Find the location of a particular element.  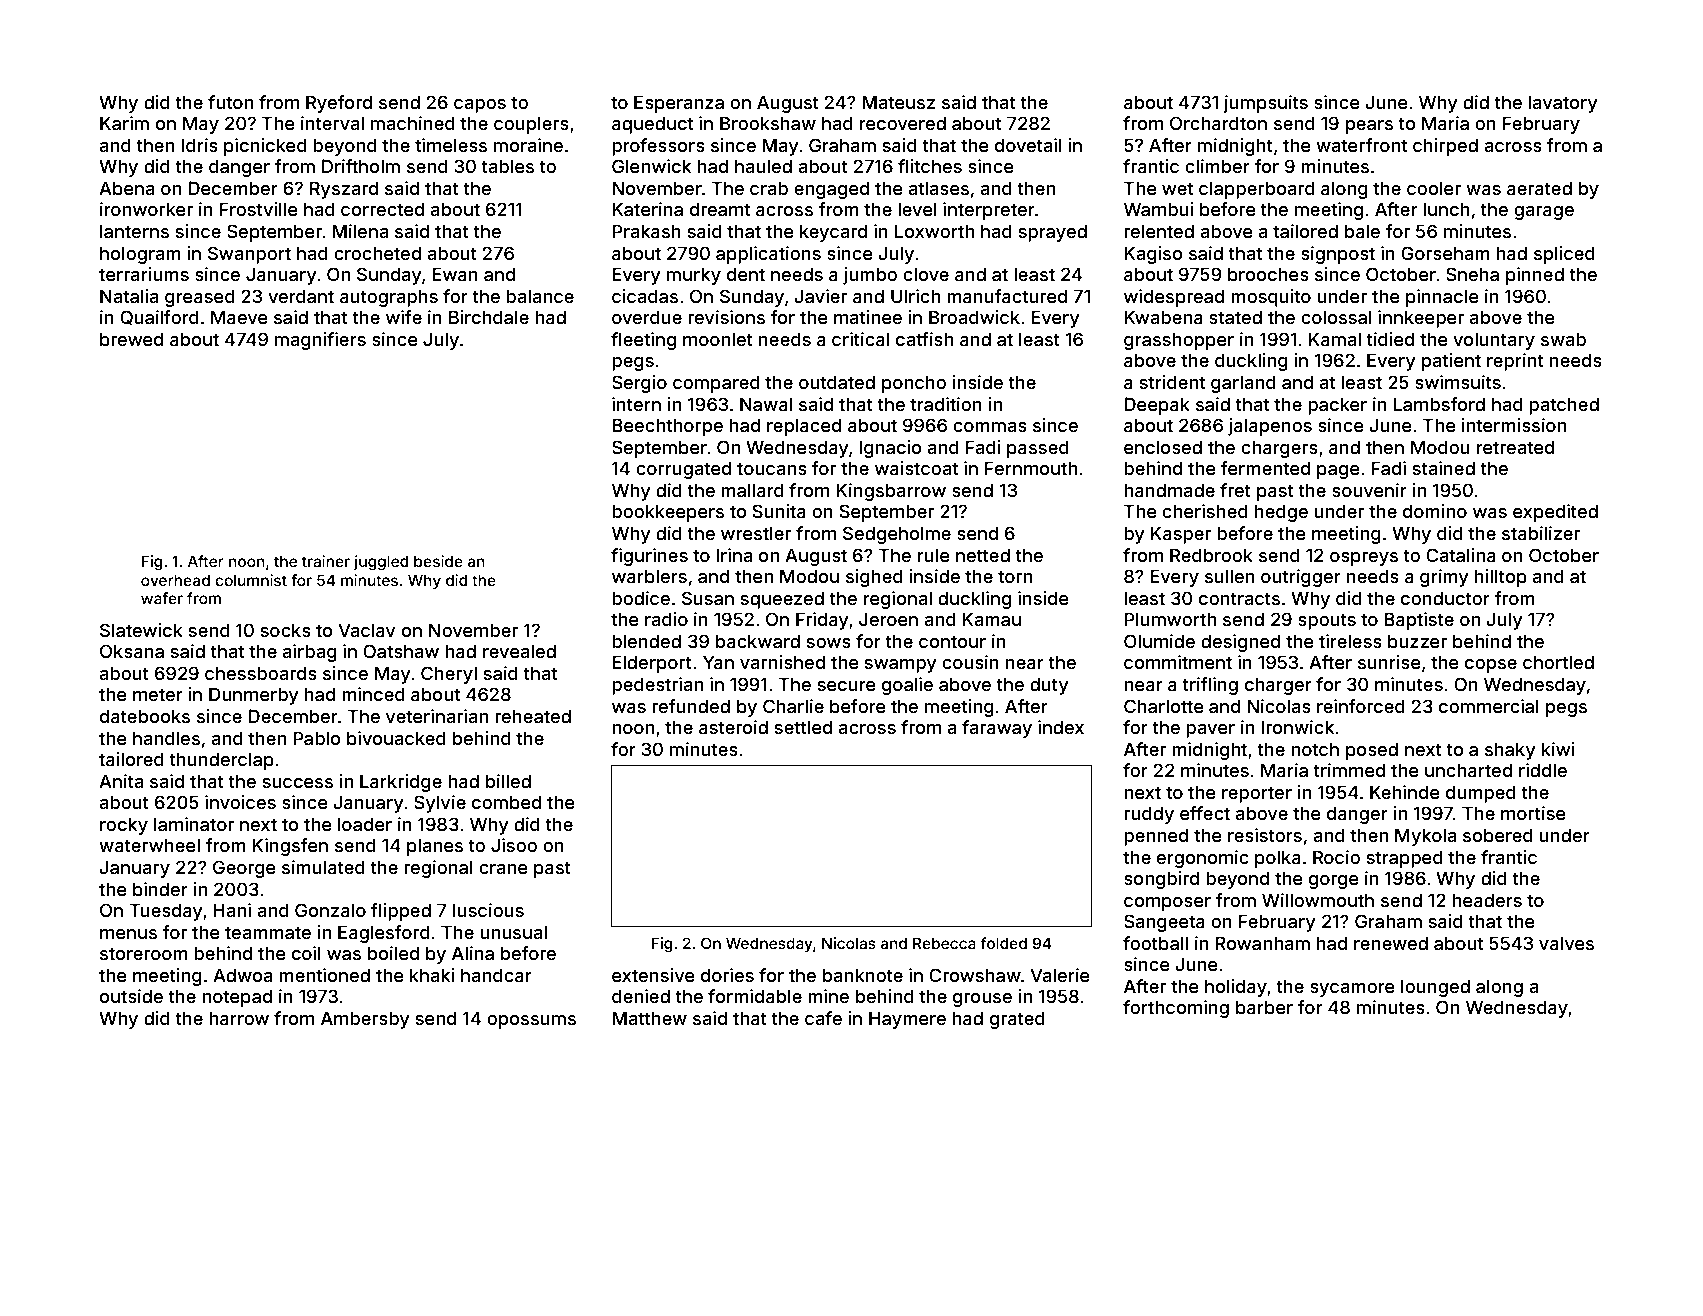

jumpsuits is located at coordinates (1265, 104).
